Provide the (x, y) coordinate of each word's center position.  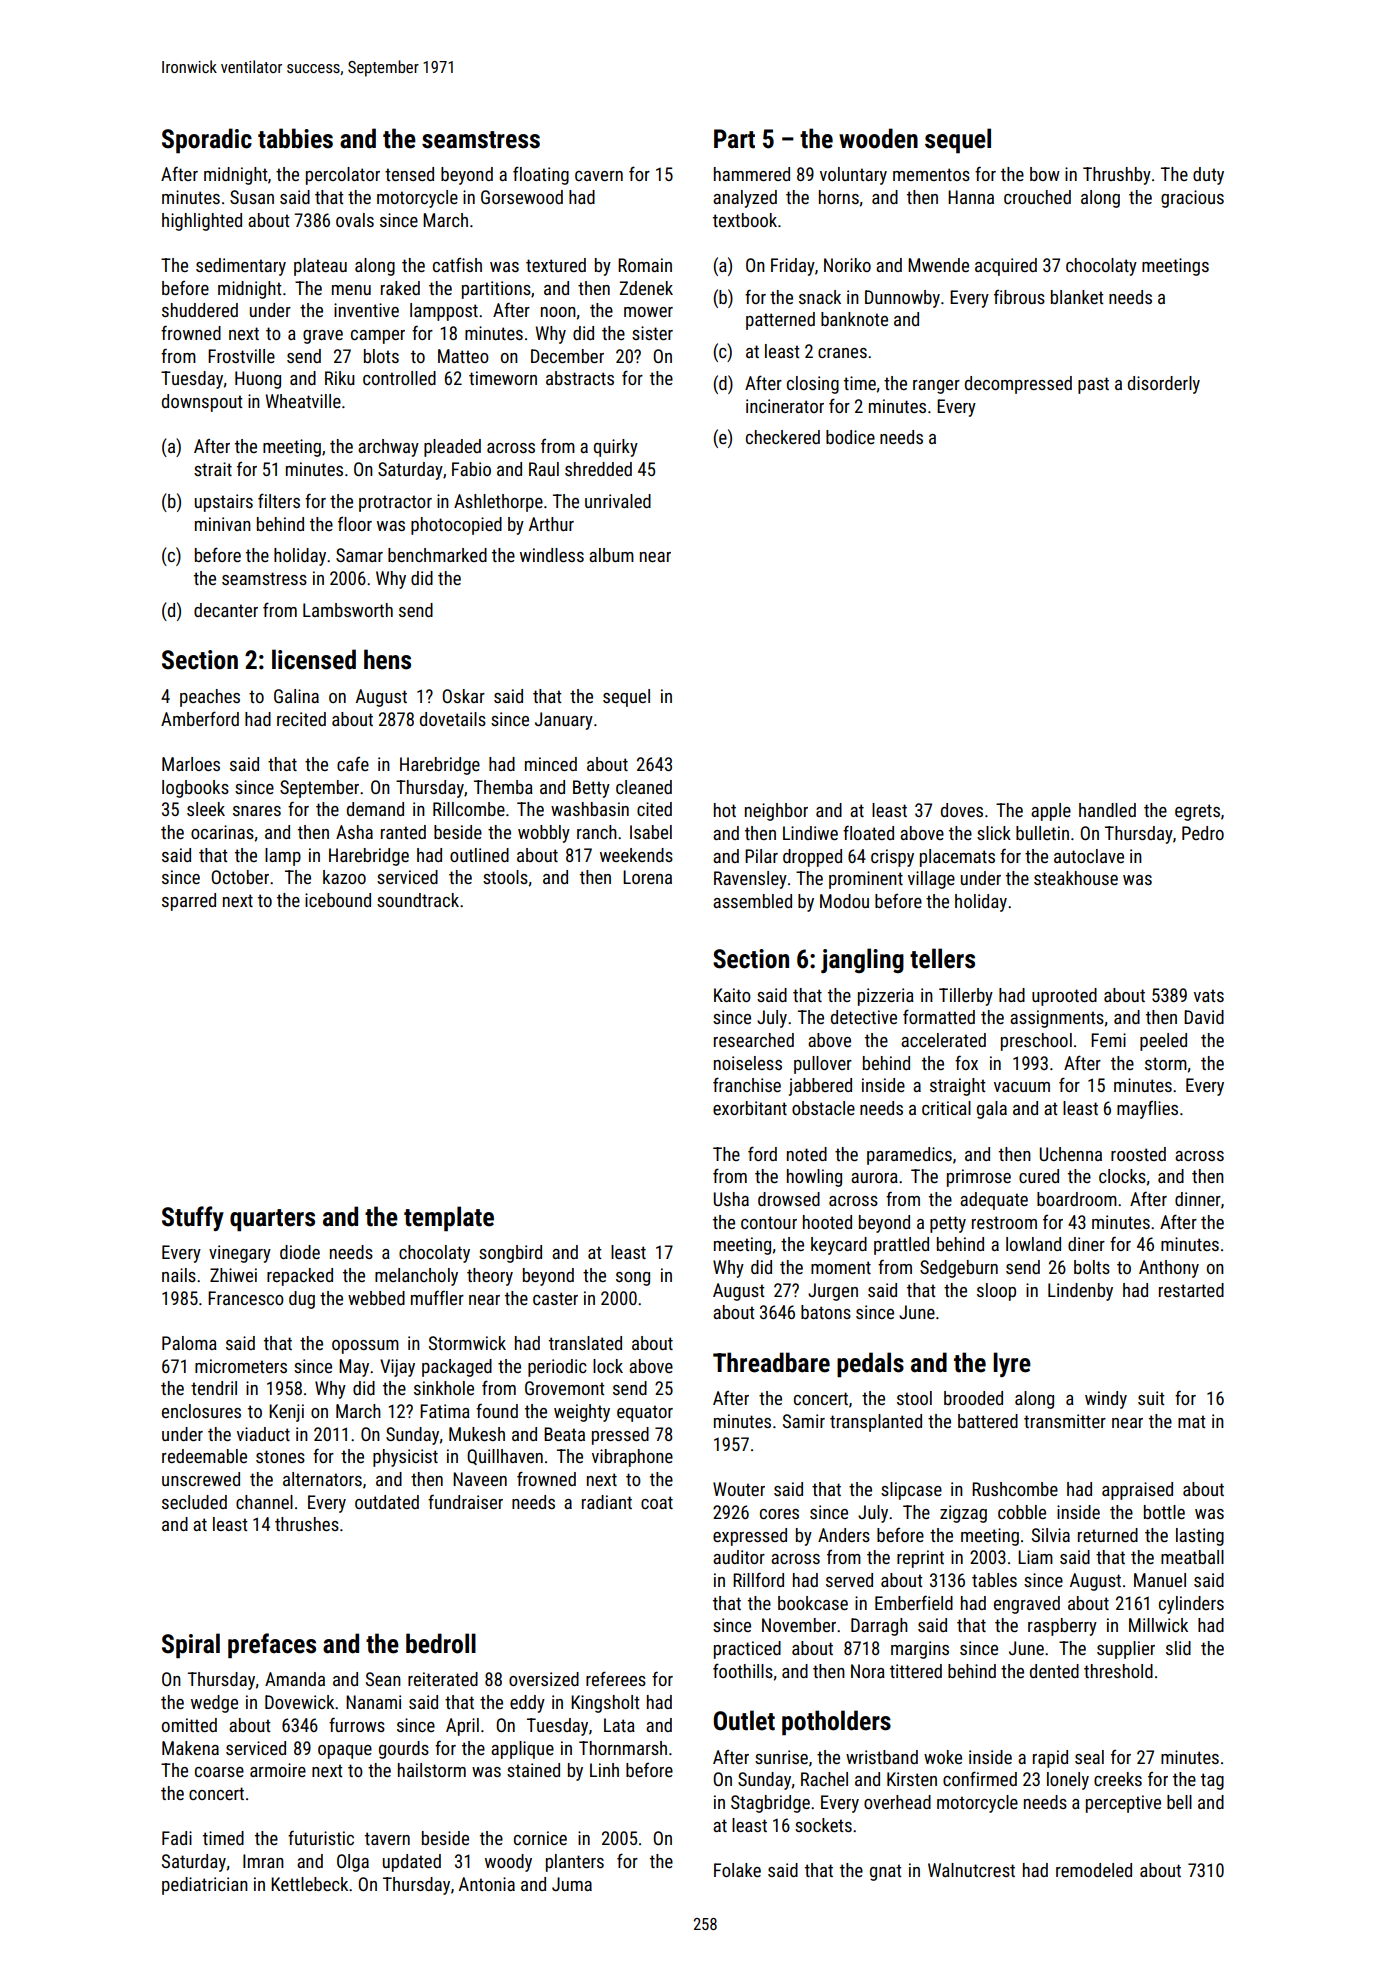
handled (1107, 810)
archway (388, 448)
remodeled (1094, 1870)
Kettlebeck (309, 1884)
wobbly (544, 834)
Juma (572, 1884)
